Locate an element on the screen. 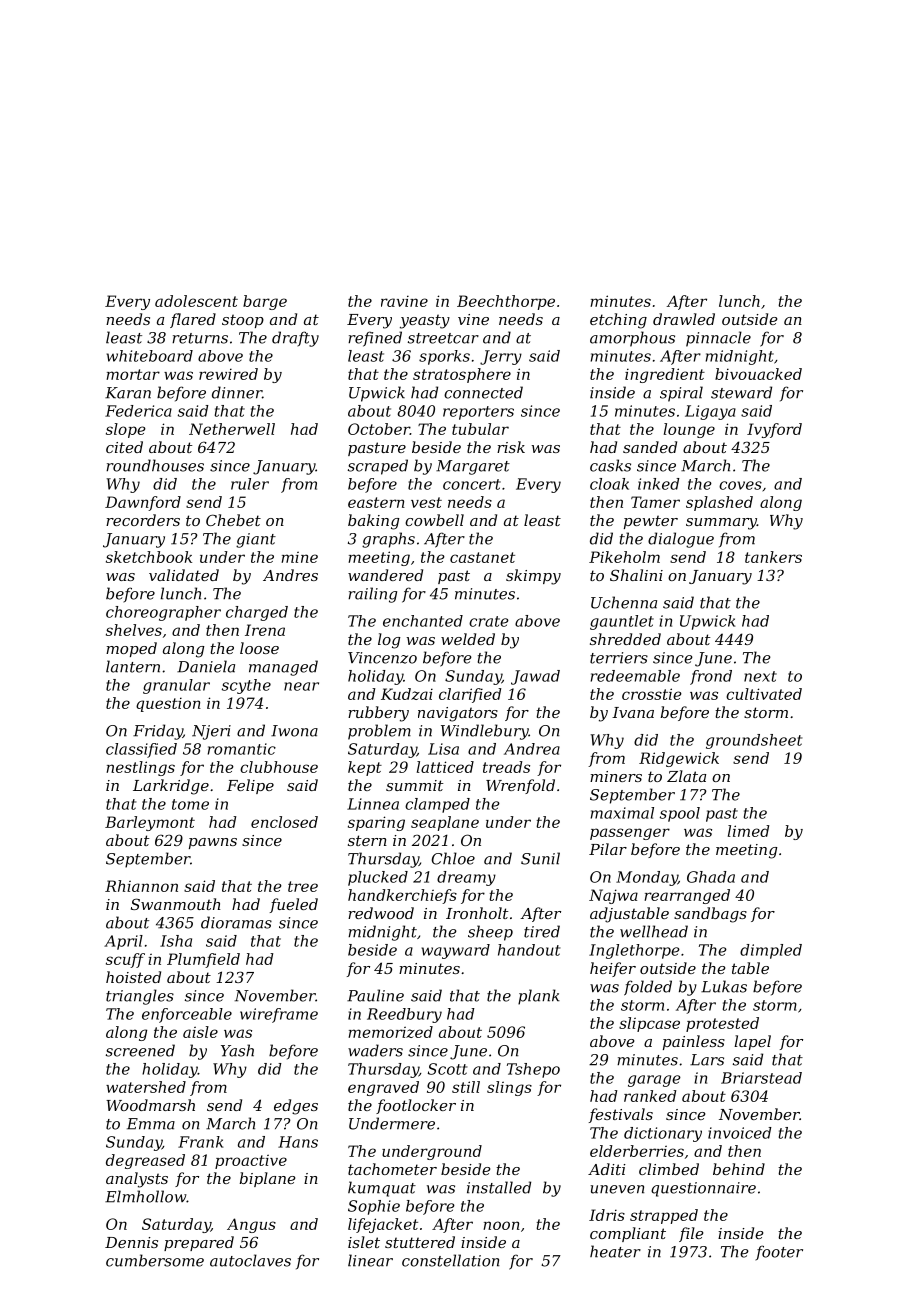  Beechthorpe is located at coordinates (506, 302).
